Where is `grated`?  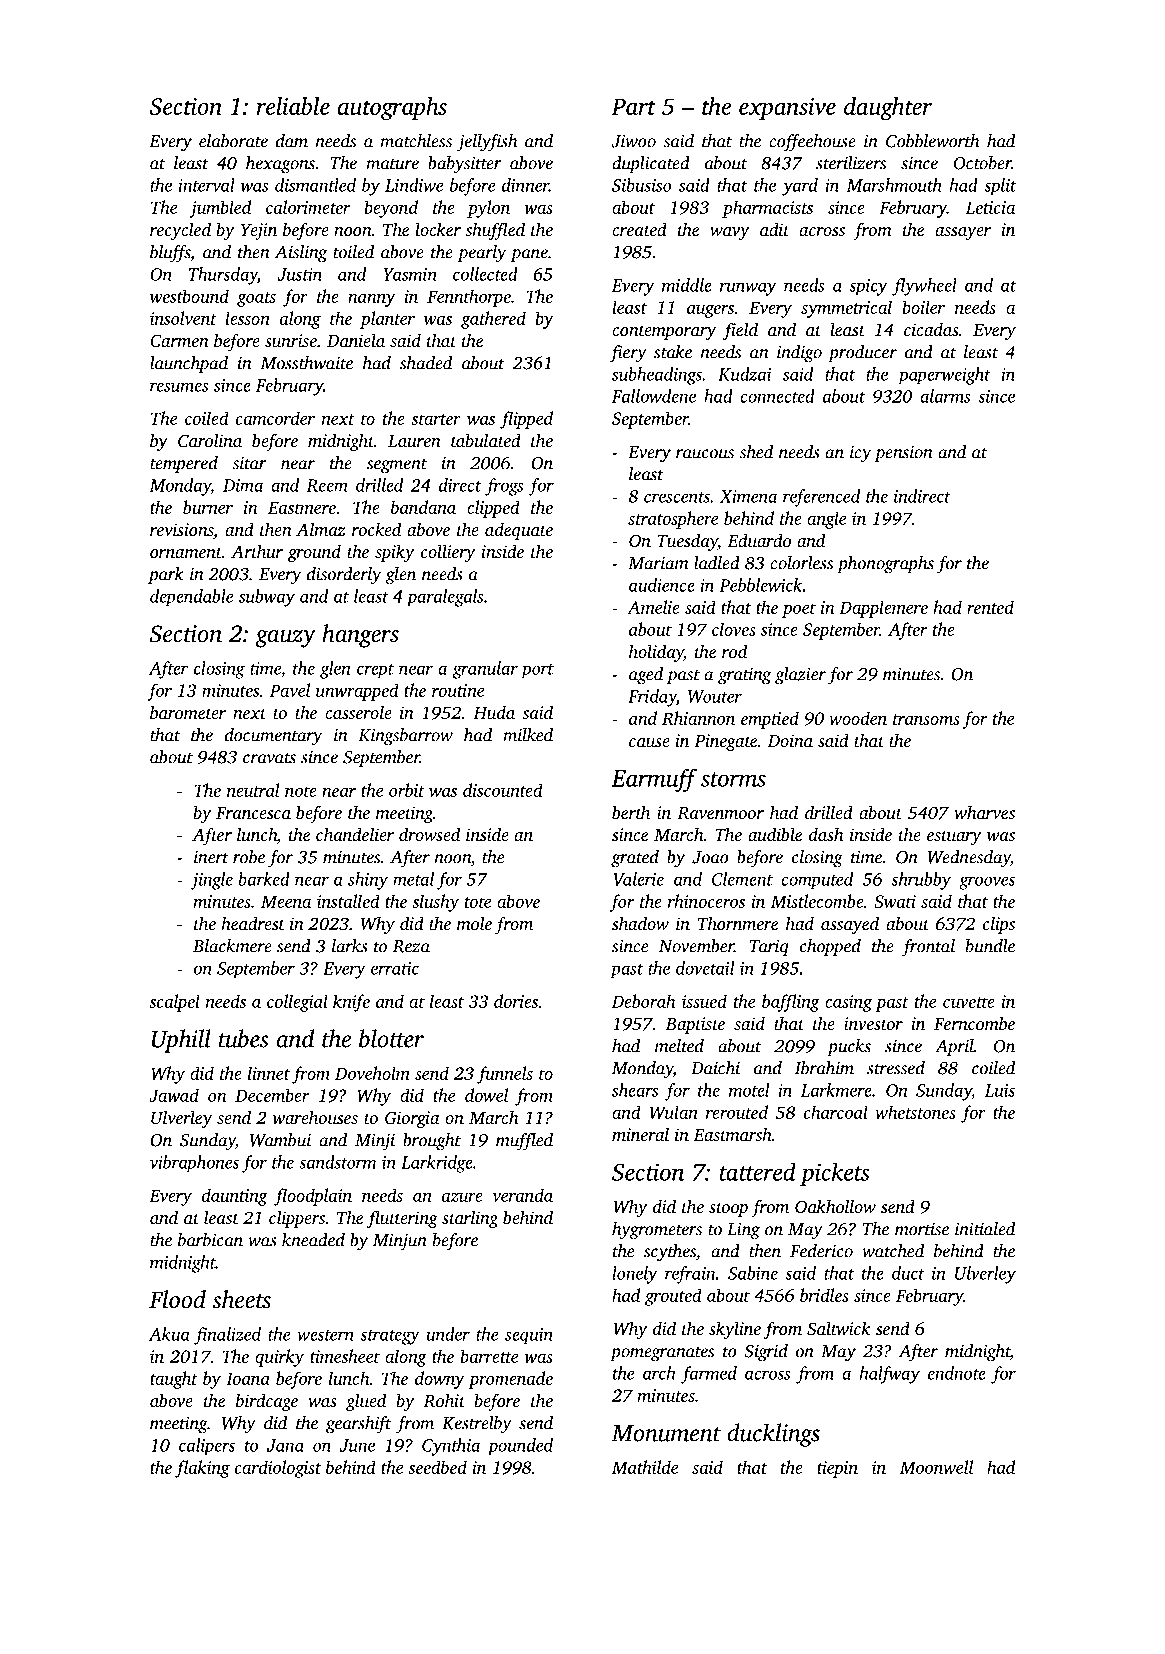 grated is located at coordinates (635, 859).
